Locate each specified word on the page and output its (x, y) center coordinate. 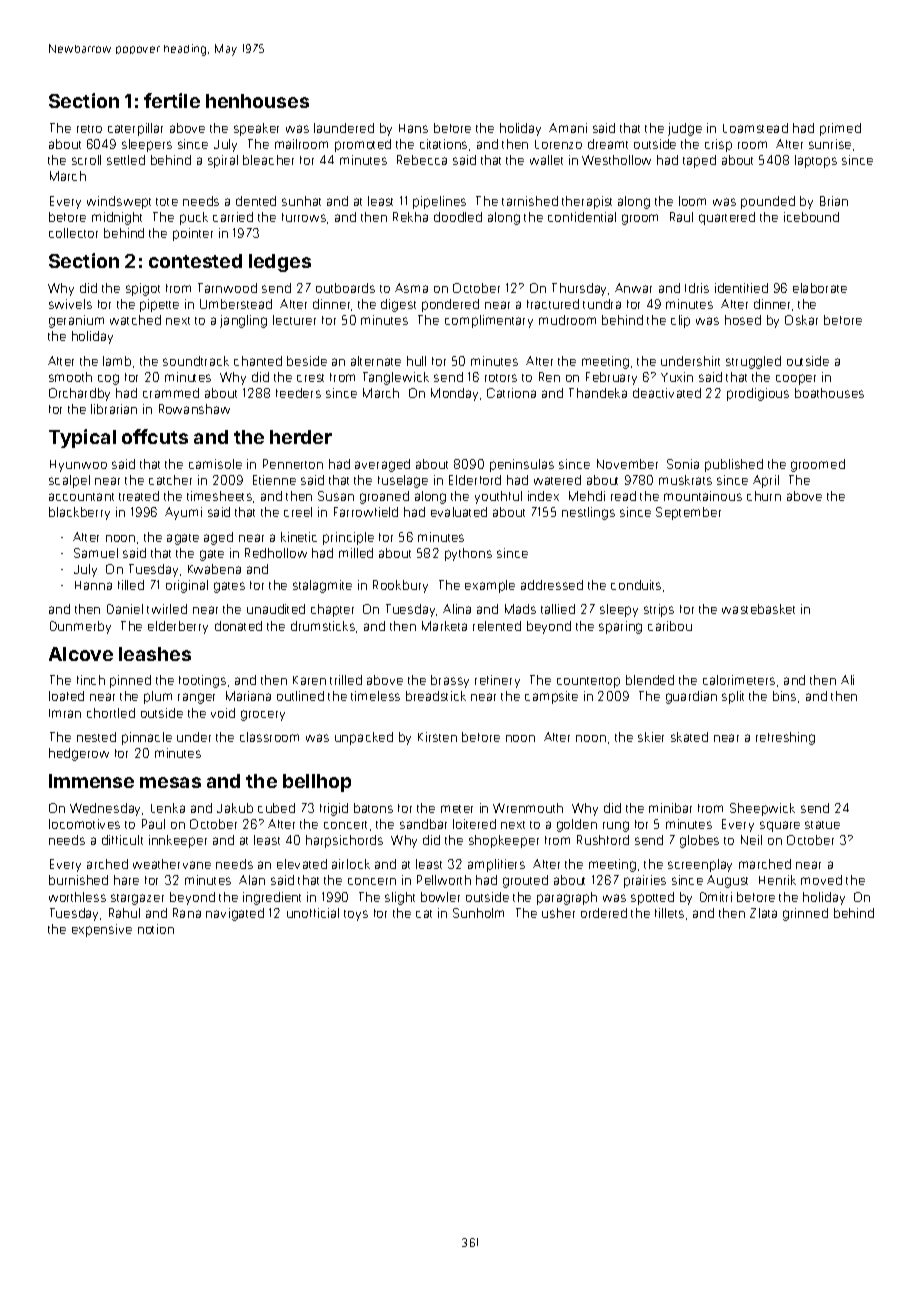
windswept (119, 202)
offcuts (155, 436)
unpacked (364, 738)
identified (741, 288)
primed (840, 129)
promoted (363, 145)
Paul (153, 824)
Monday (454, 394)
